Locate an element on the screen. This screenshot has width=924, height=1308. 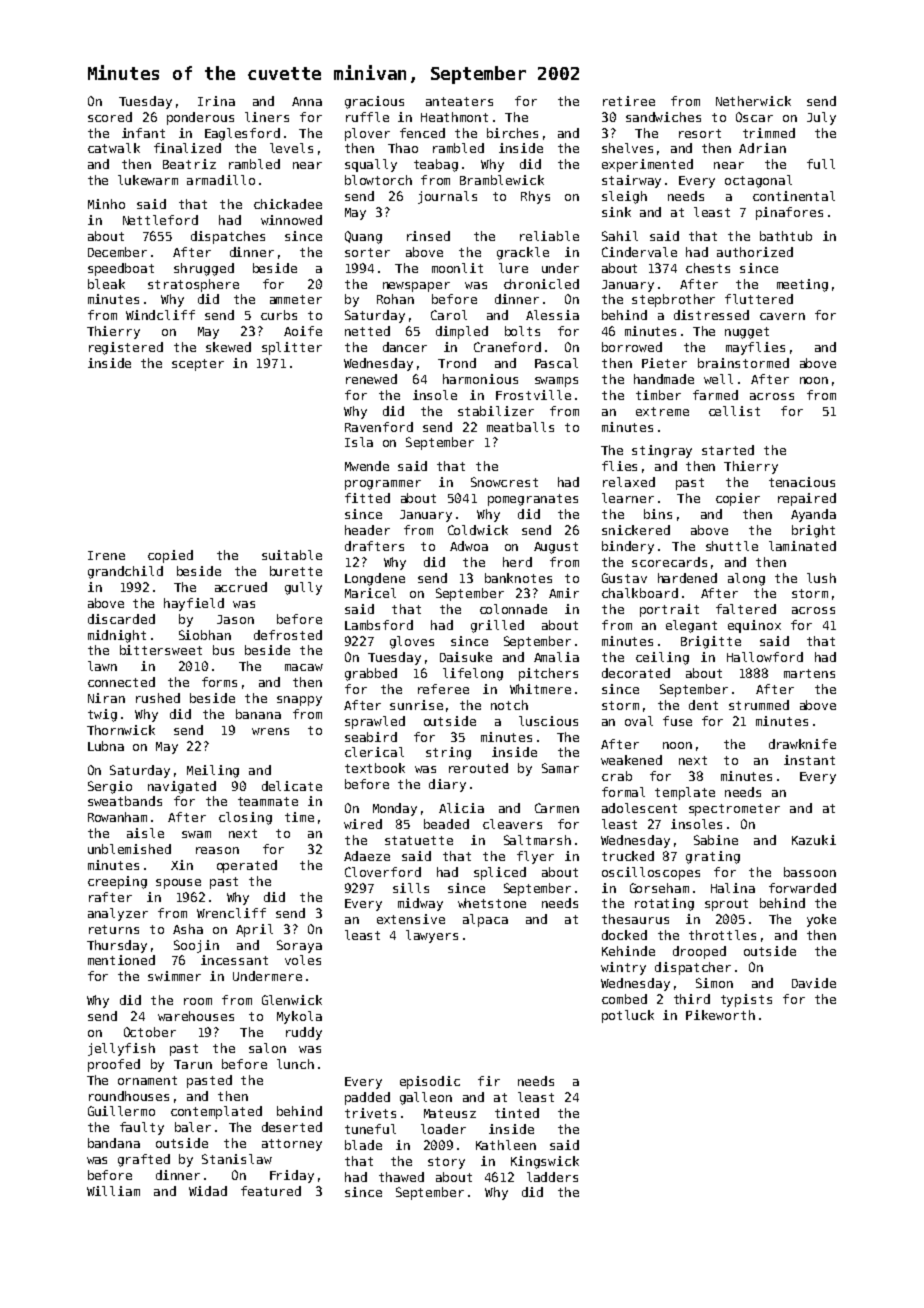
curbs is located at coordinates (279, 315).
